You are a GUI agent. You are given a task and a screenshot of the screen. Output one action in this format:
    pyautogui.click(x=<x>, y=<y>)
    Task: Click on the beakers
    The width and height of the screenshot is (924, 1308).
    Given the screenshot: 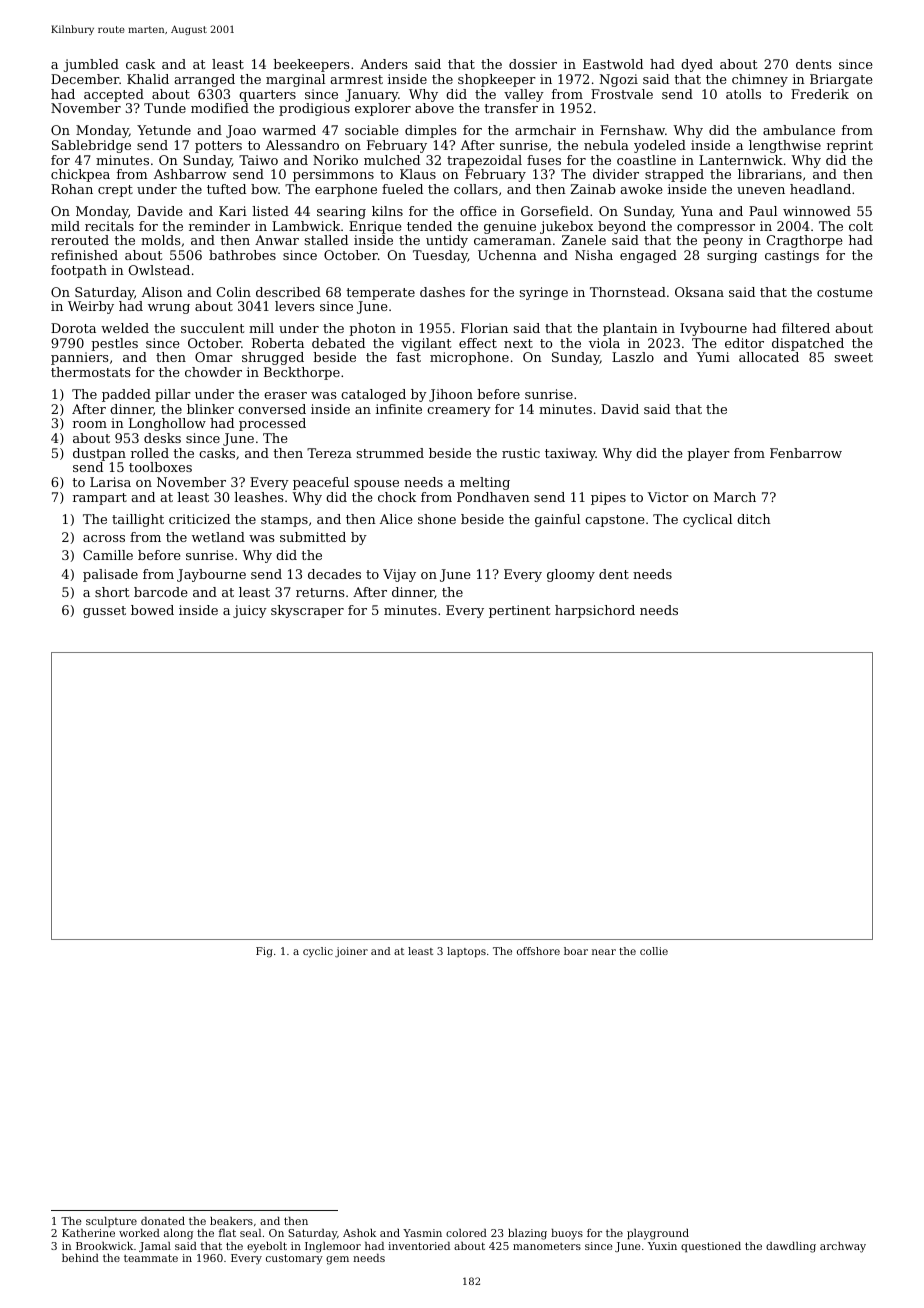 What is the action you would take?
    pyautogui.click(x=231, y=1221)
